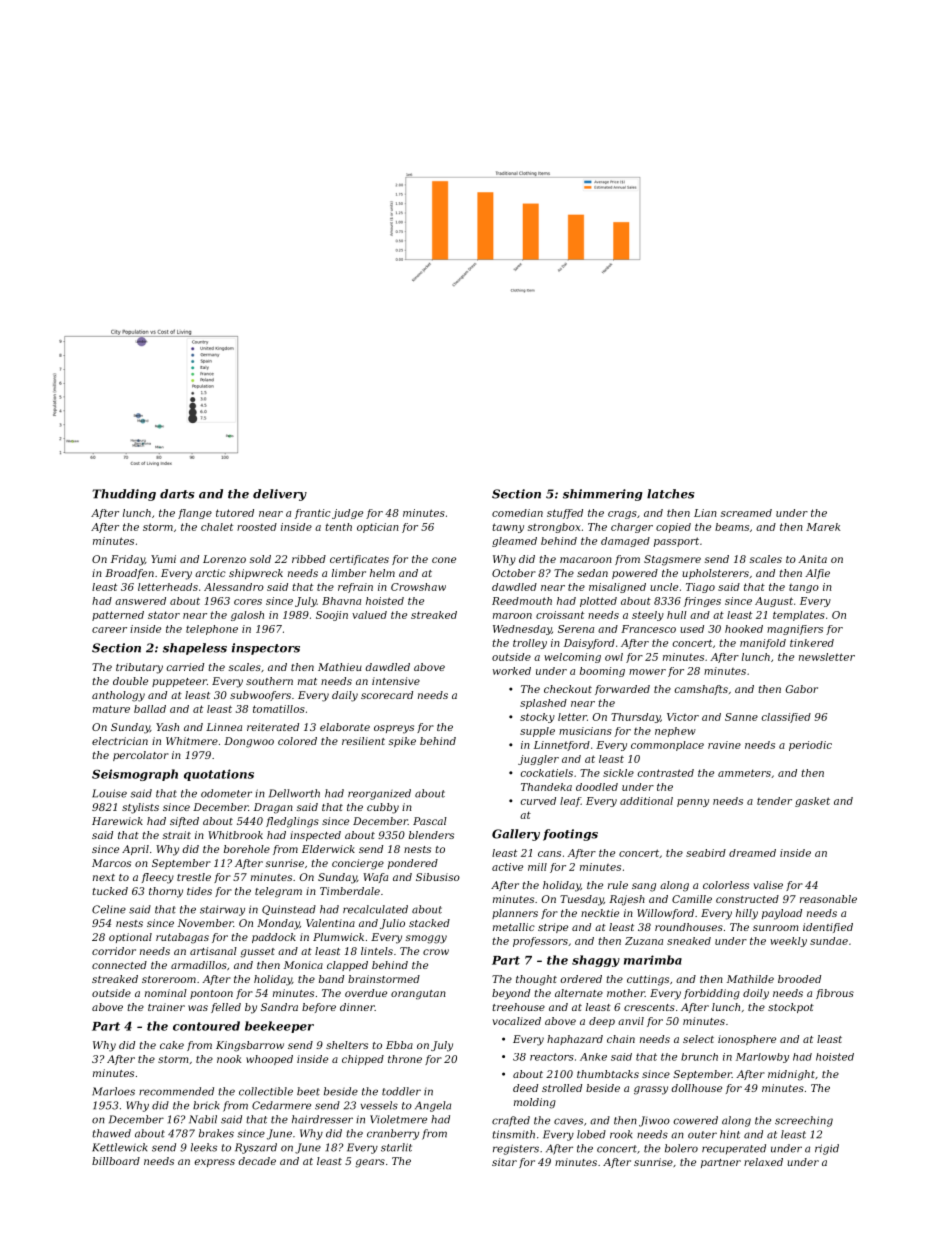 The height and width of the screenshot is (1233, 952). Describe the element at coordinates (124, 495) in the screenshot. I see `Thudding` at that location.
